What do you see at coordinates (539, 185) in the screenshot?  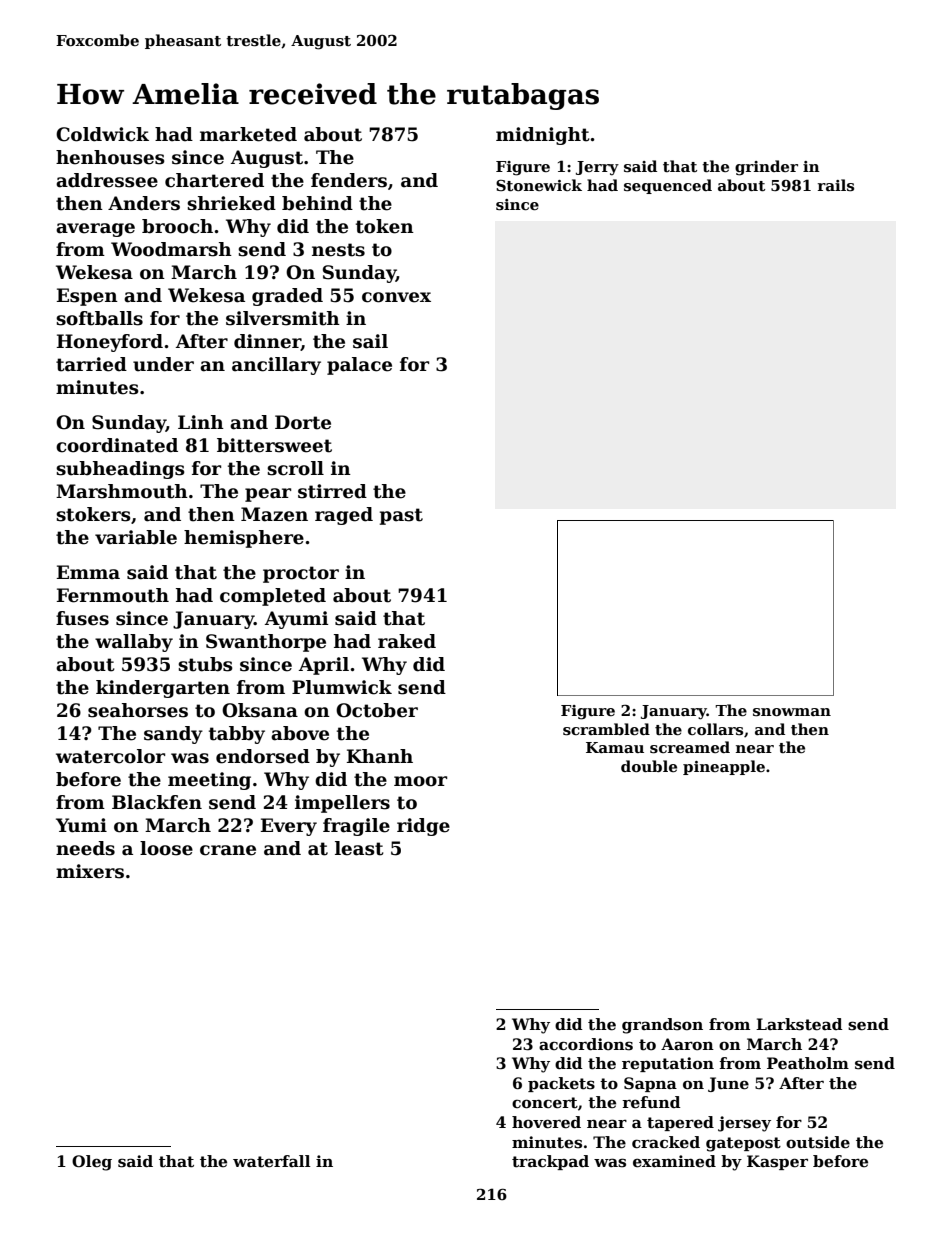 I see `Stonewick` at bounding box center [539, 185].
